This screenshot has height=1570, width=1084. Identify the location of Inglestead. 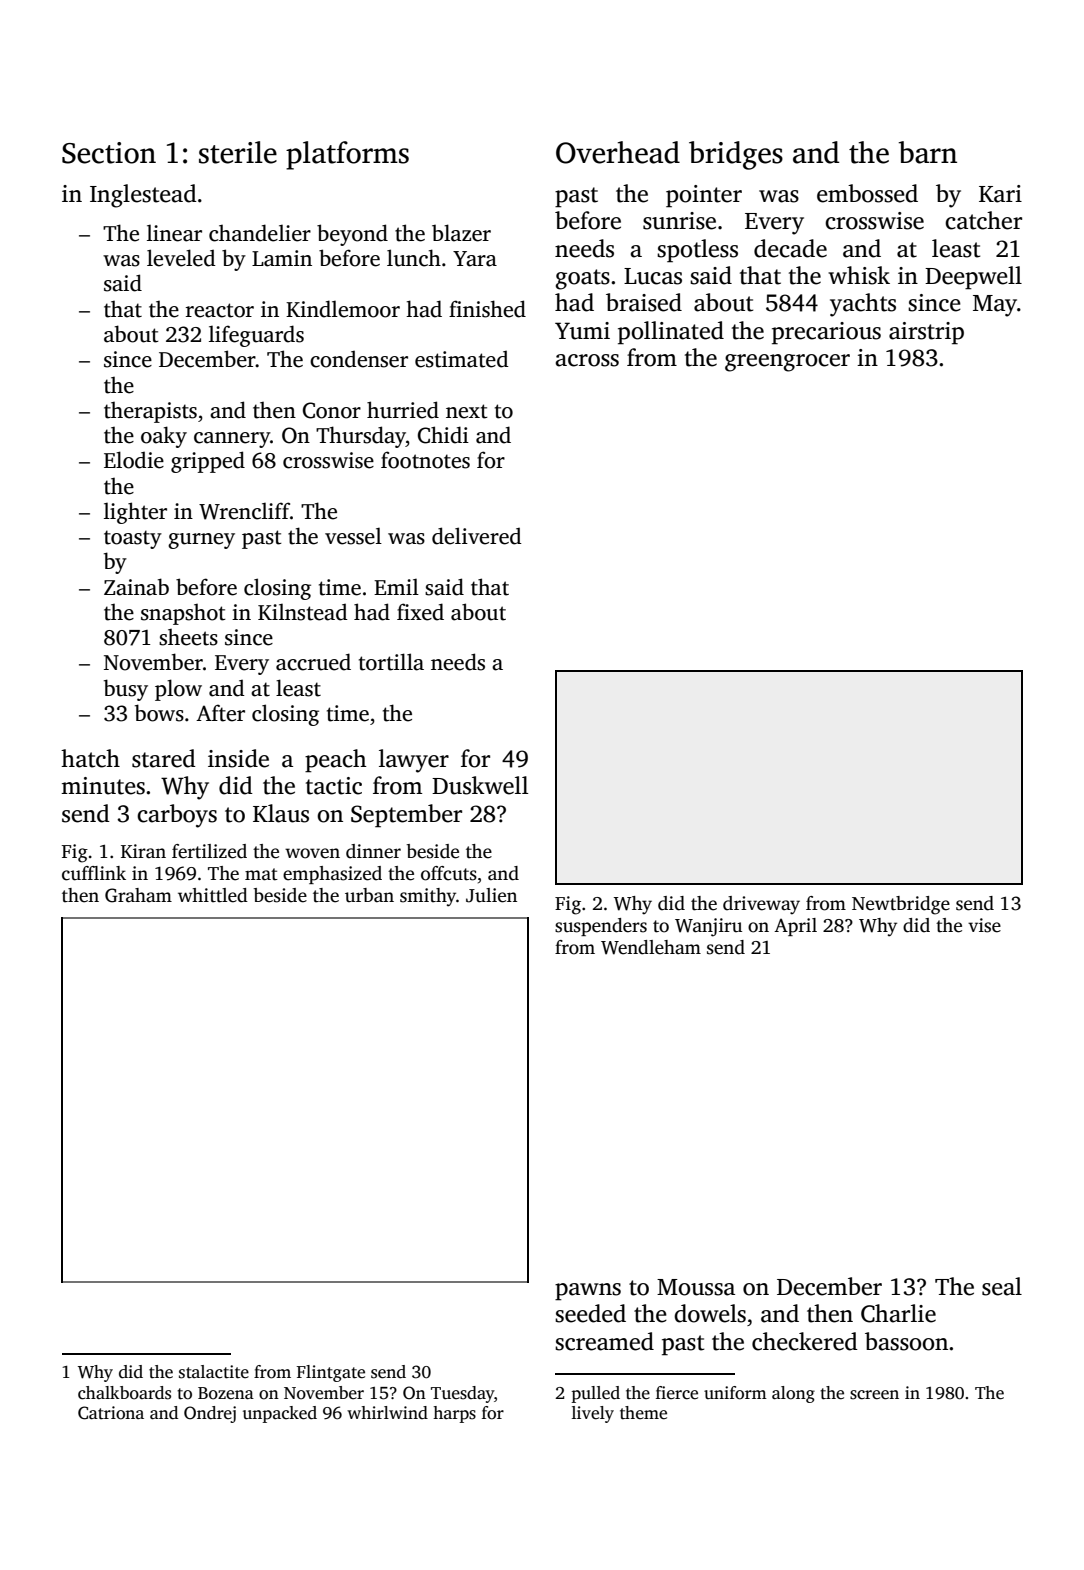
(143, 196).
